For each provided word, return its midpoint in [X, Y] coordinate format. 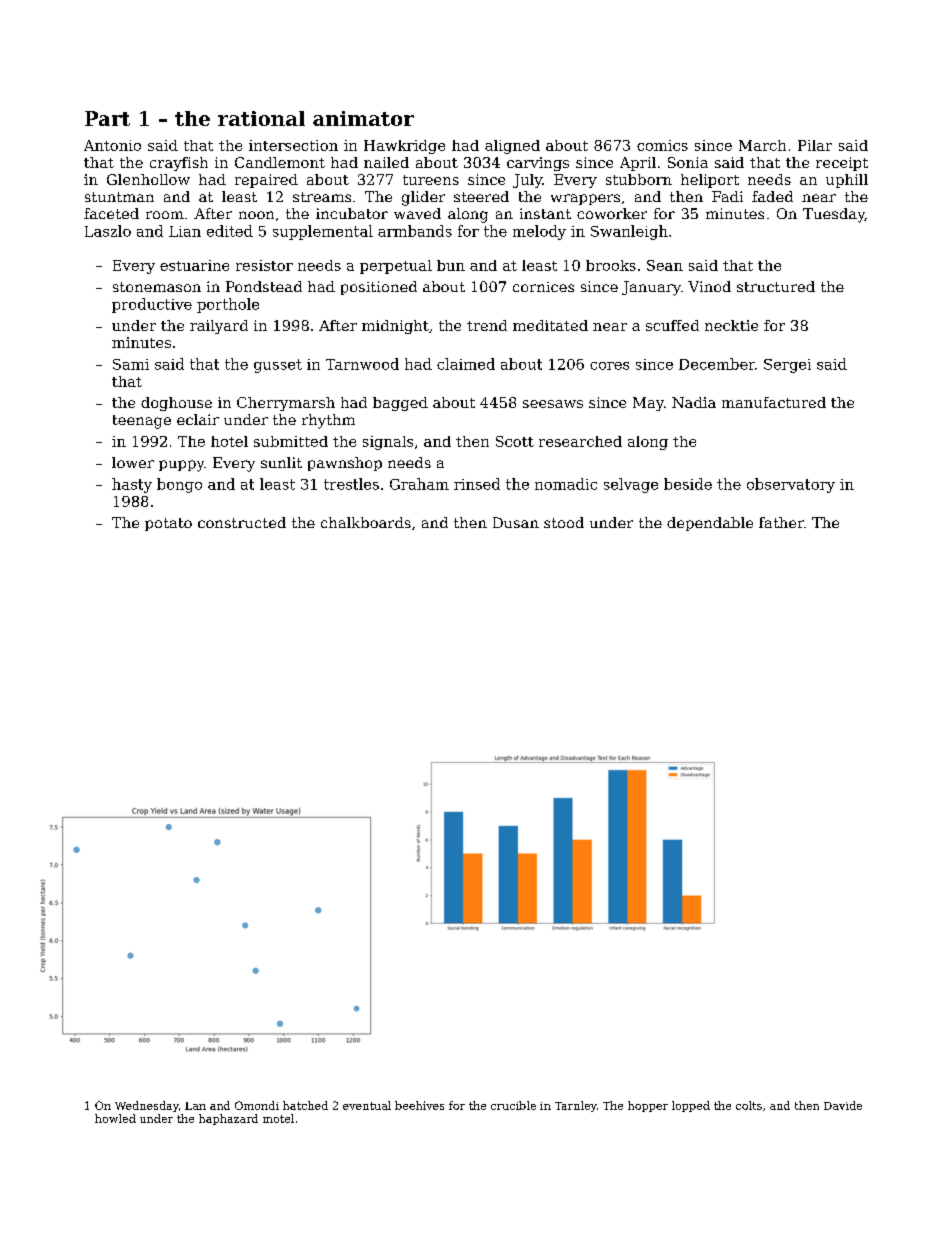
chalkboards [366, 522]
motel [278, 1118]
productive [152, 305]
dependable [710, 524]
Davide [843, 1105]
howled [115, 1118]
